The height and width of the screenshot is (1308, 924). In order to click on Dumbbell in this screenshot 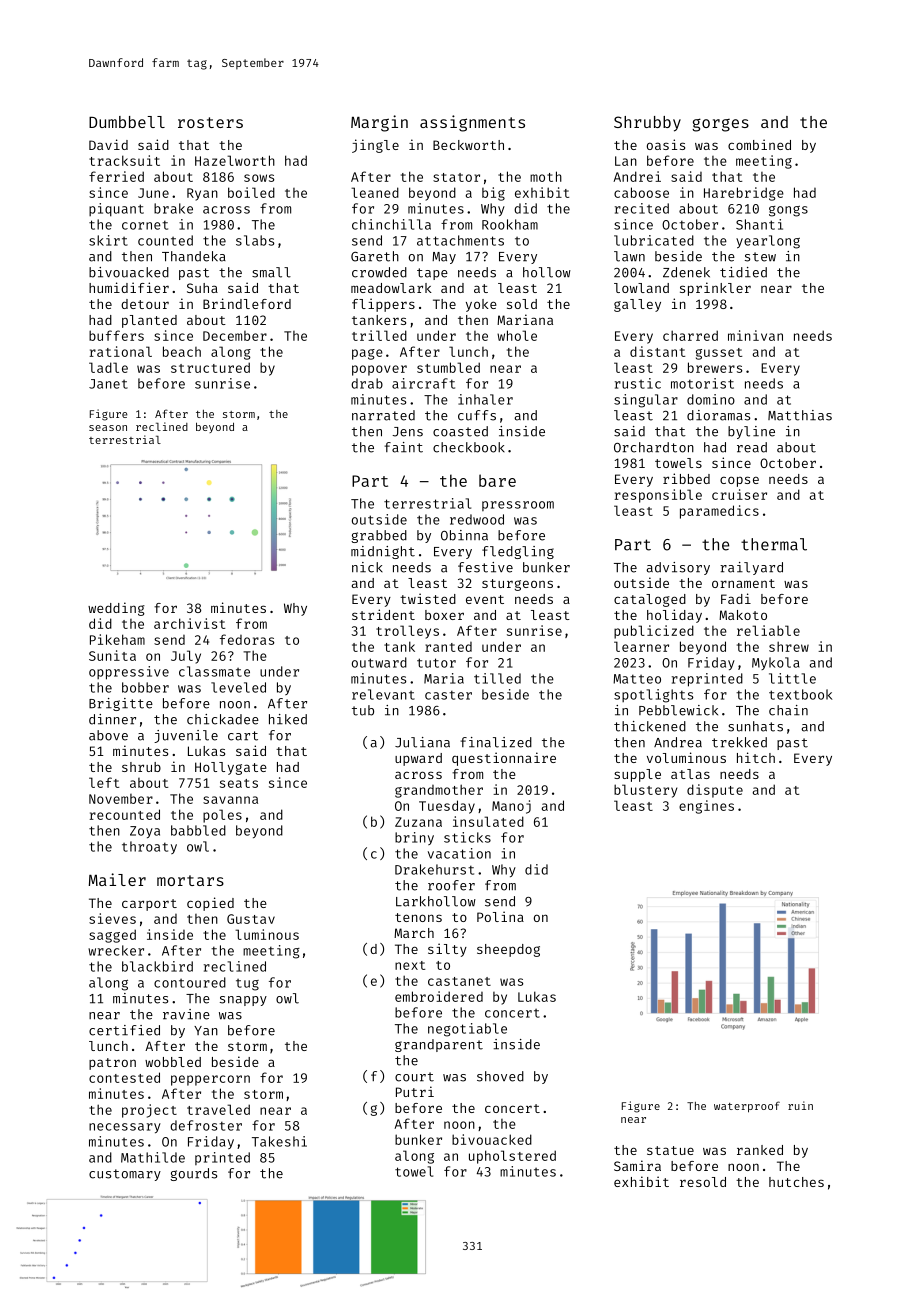, I will do `click(127, 122)`.
